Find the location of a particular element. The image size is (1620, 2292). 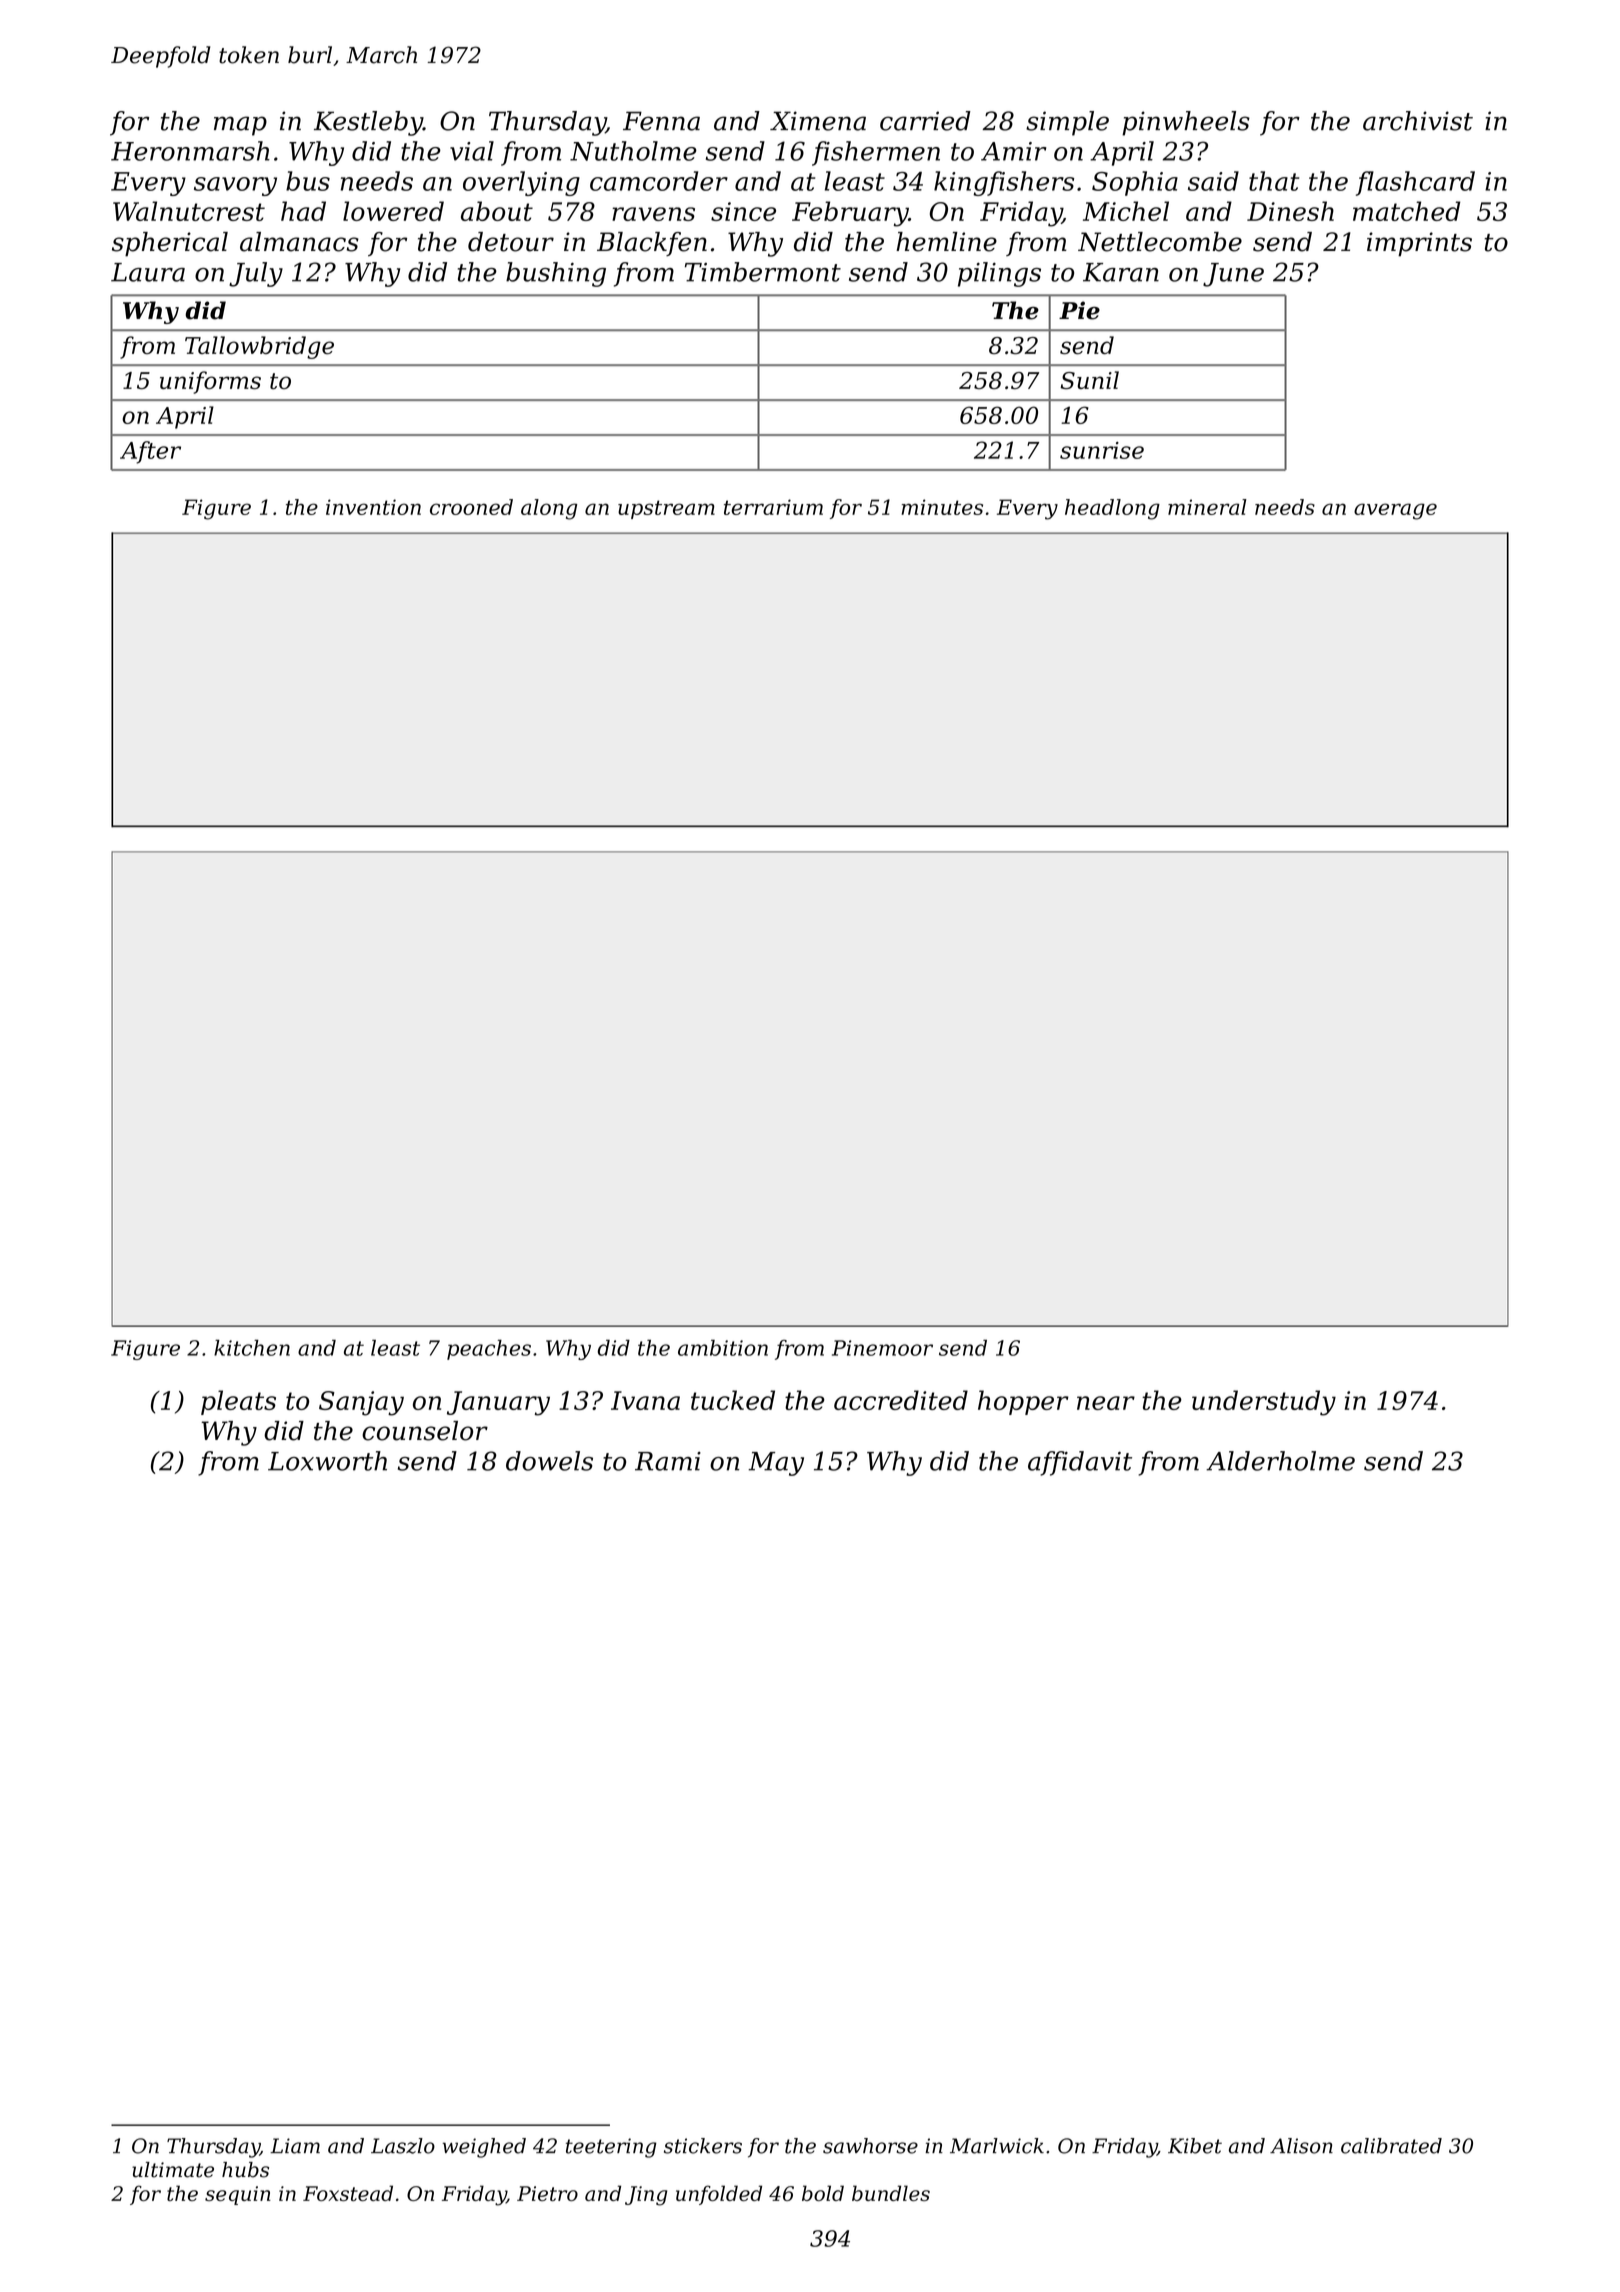

Liam is located at coordinates (295, 2146).
